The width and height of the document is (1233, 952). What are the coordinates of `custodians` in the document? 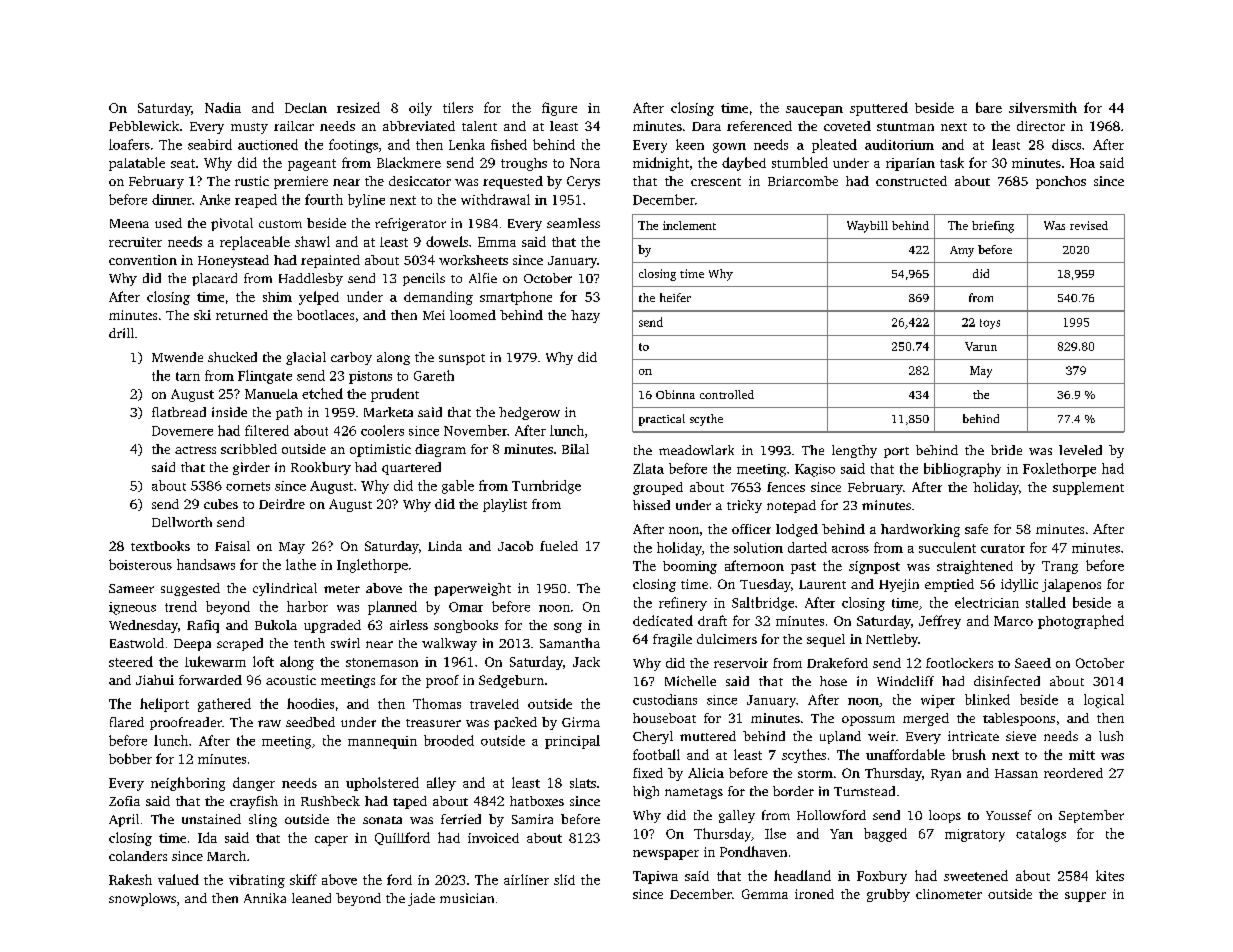 It's located at (665, 699).
